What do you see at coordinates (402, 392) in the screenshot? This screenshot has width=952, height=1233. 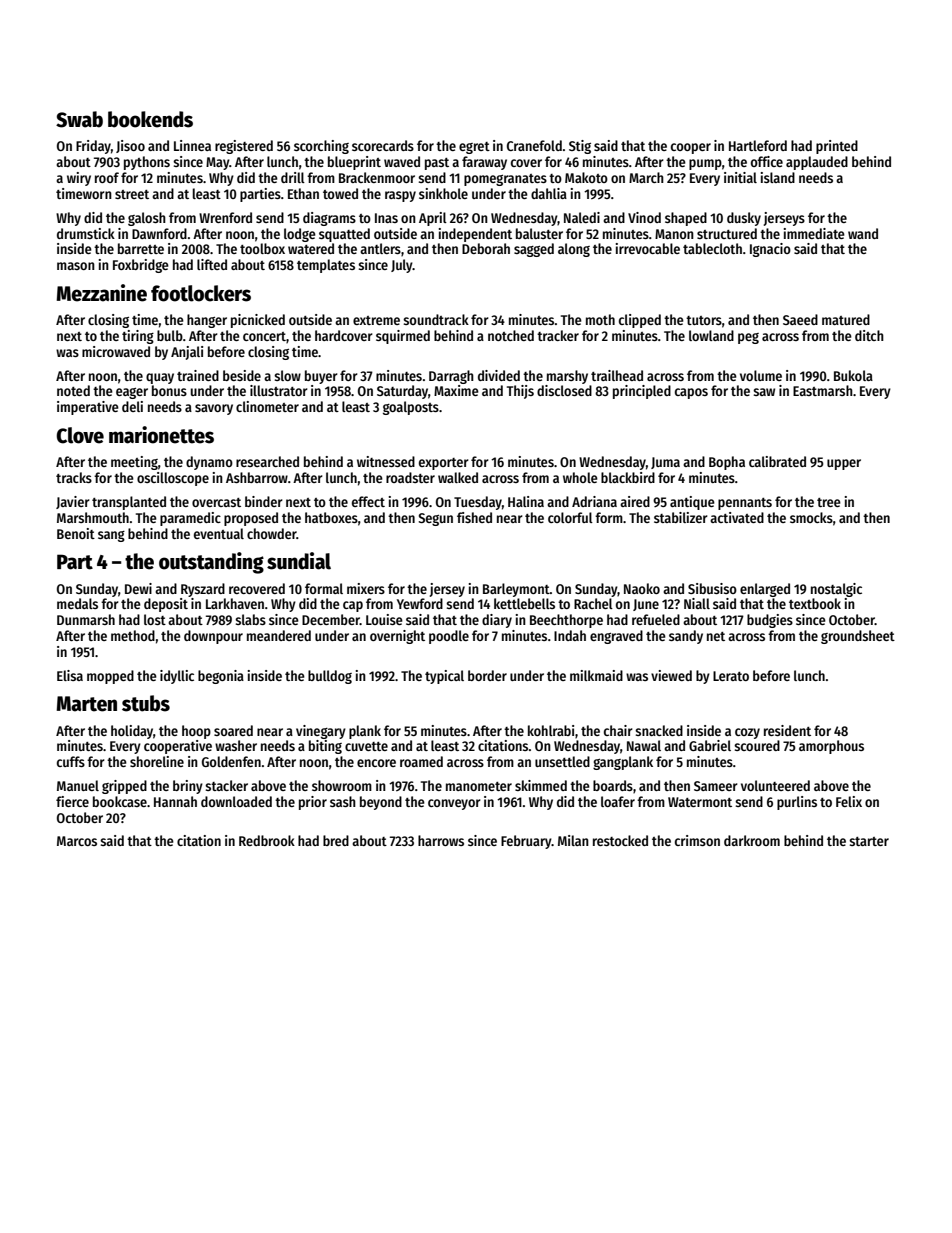 I see `Saturday` at bounding box center [402, 392].
